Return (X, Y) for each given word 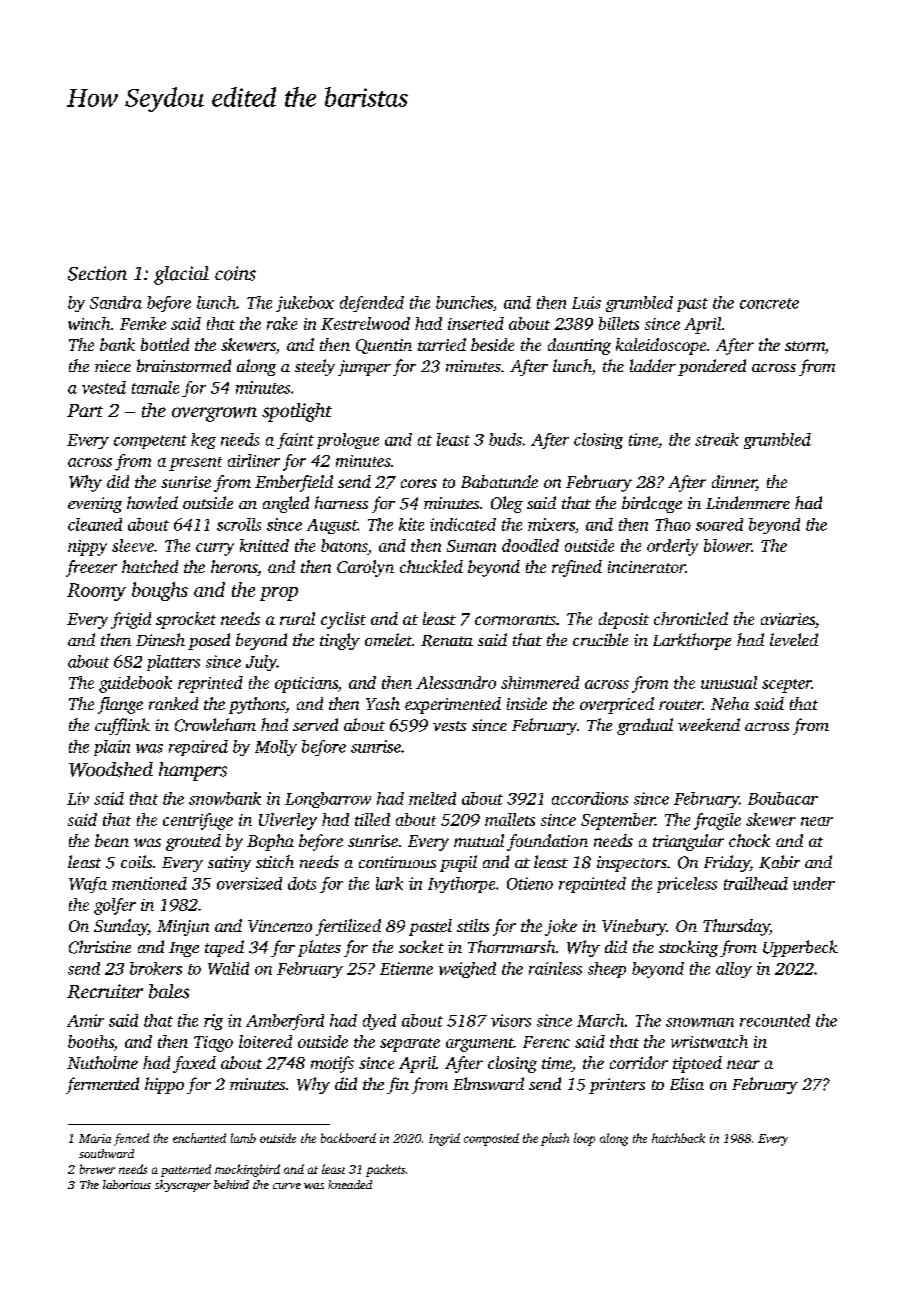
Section (97, 273)
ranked (173, 703)
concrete (769, 303)
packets (385, 1170)
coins (235, 273)
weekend (709, 724)
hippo (164, 1085)
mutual (479, 840)
